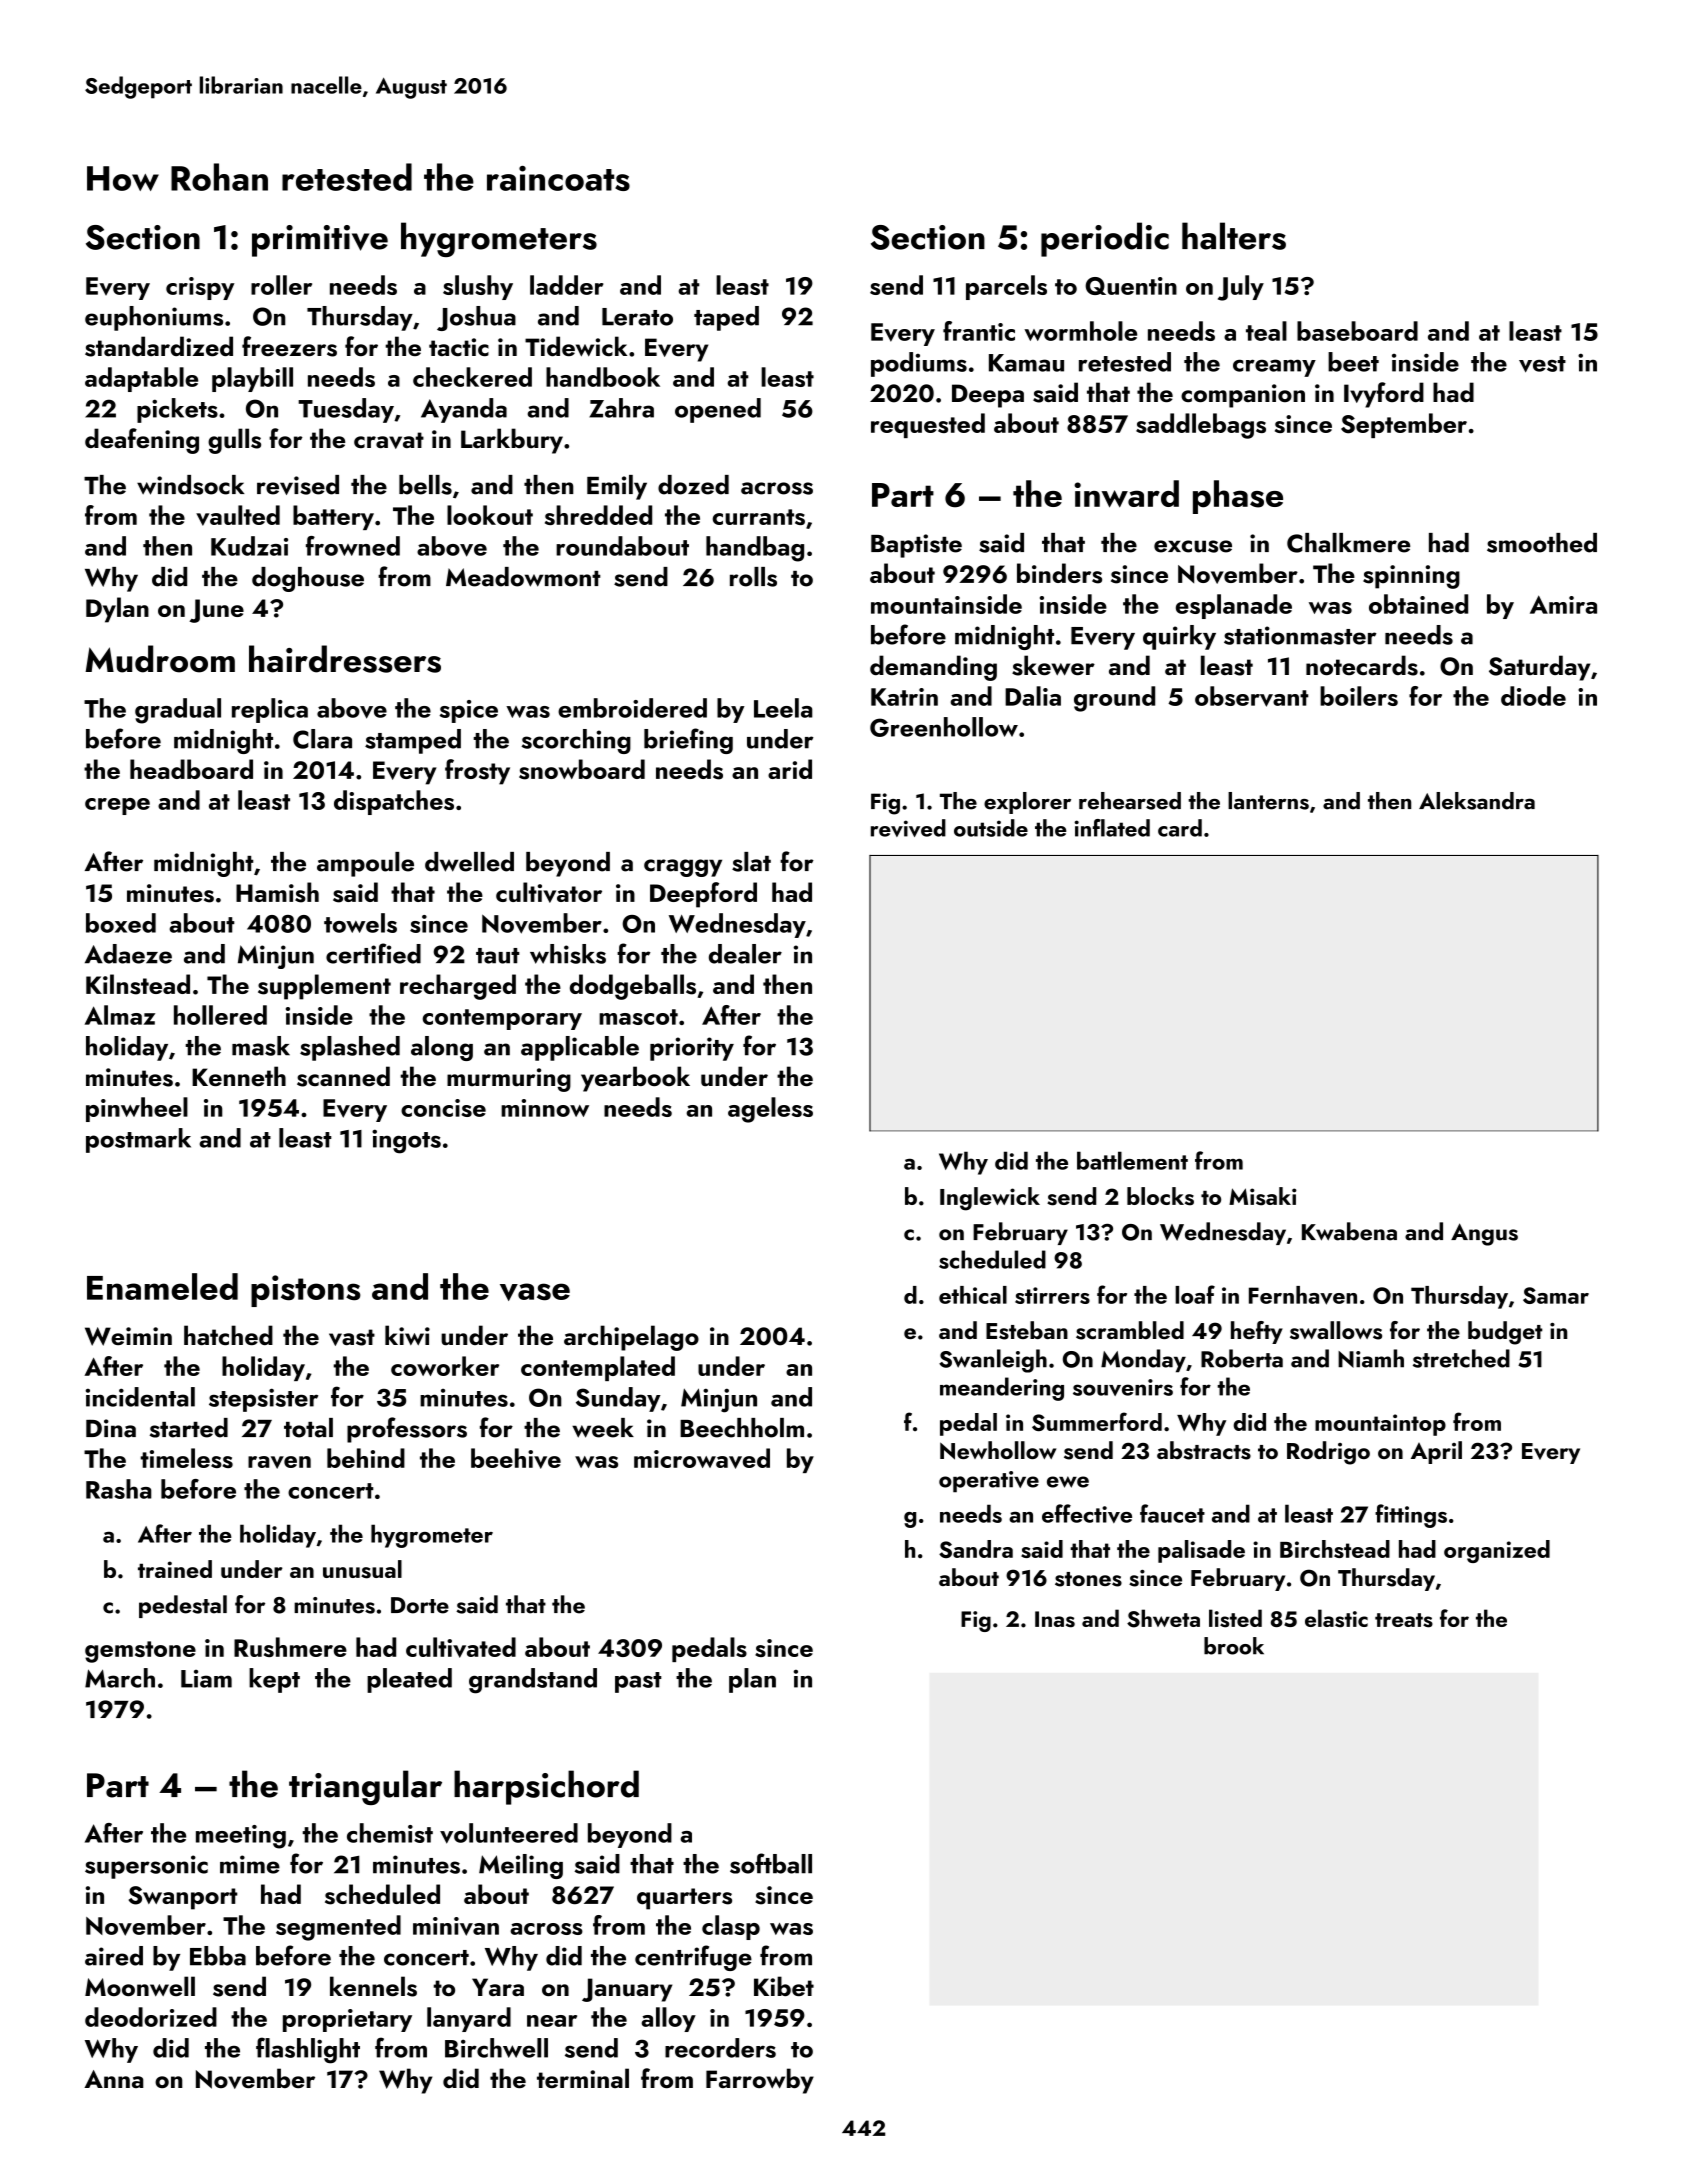  Describe the element at coordinates (583, 2078) in the screenshot. I see `terminal` at that location.
